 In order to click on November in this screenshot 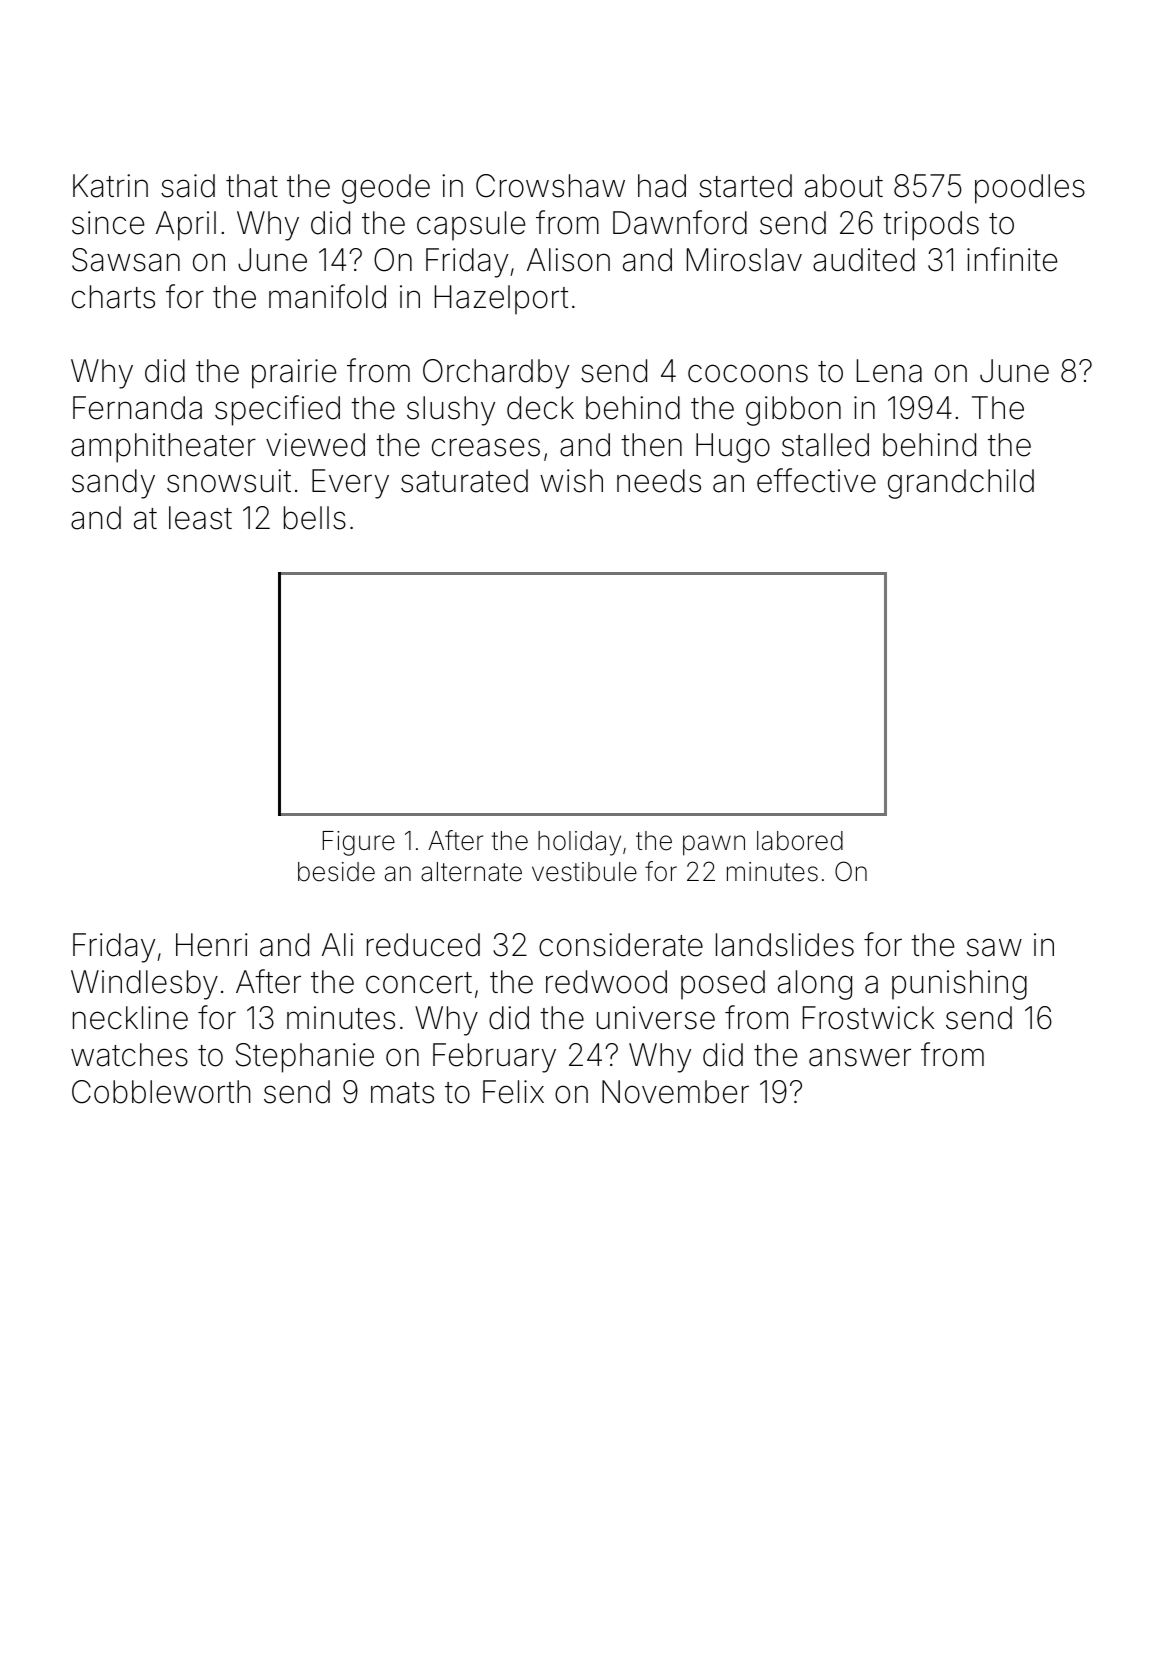, I will do `click(675, 1092)`.
